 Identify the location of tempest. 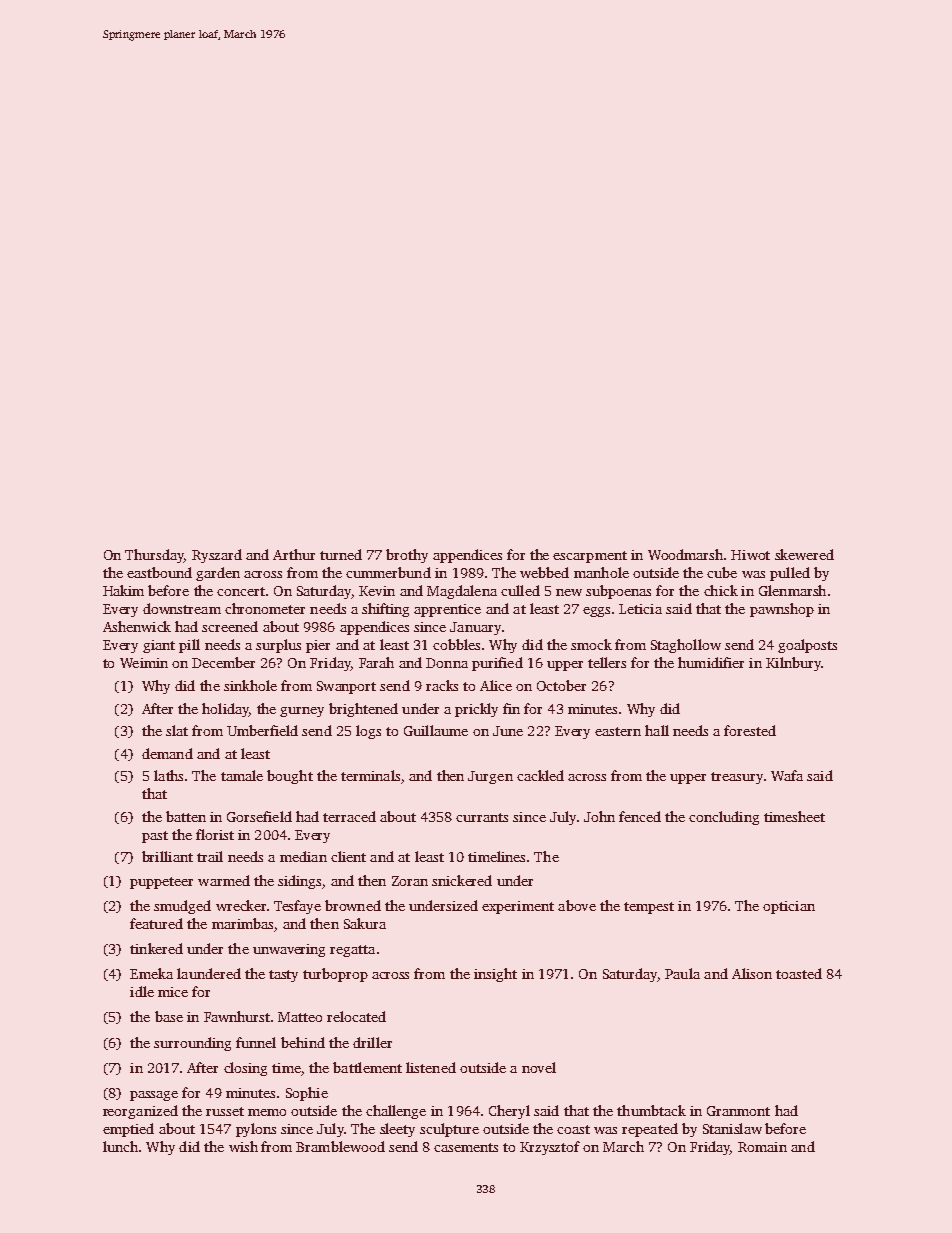
(649, 908).
